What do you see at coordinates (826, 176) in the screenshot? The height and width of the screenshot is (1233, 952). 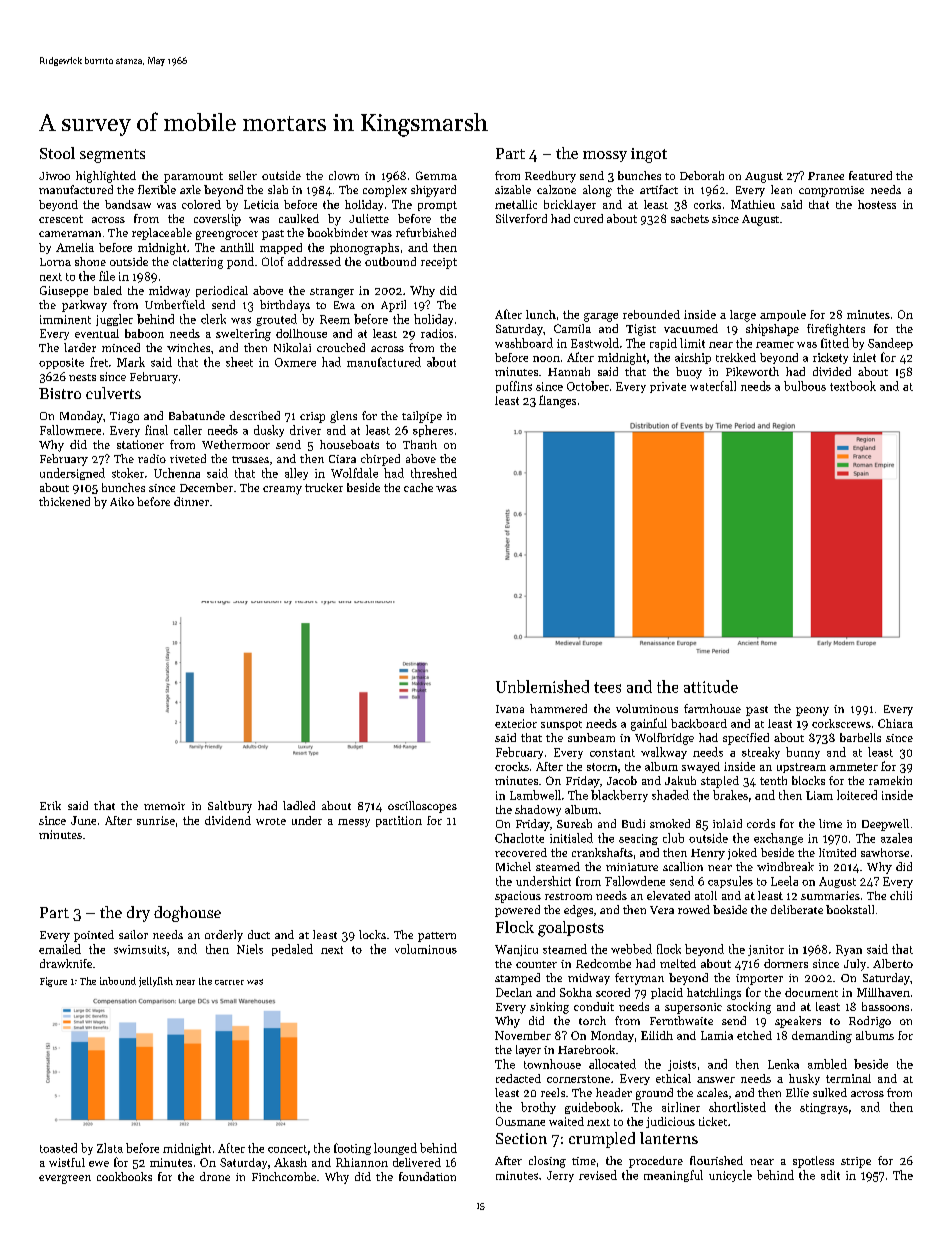 I see `Pranee` at bounding box center [826, 176].
